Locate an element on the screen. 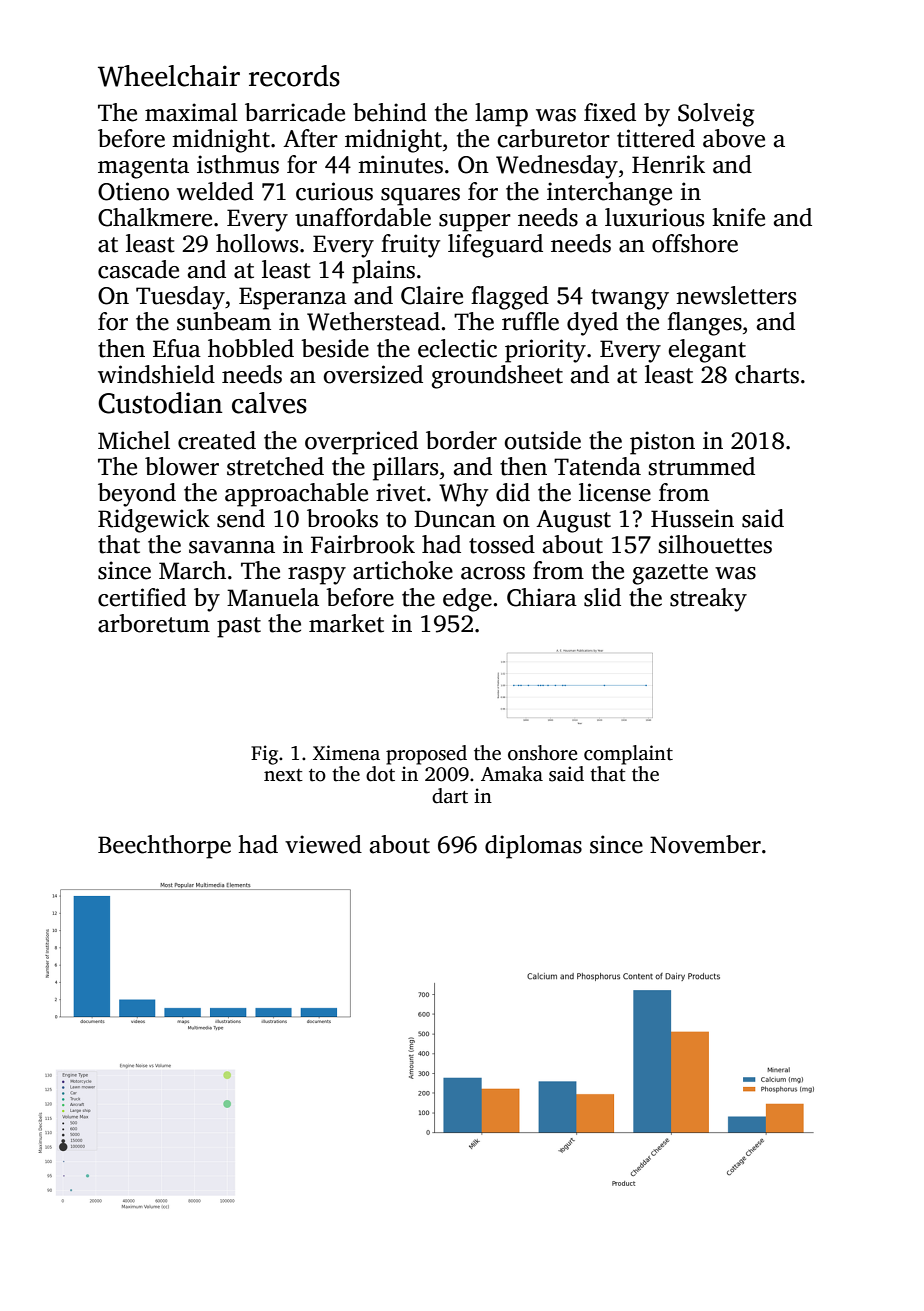 The height and width of the screenshot is (1311, 924). cascade is located at coordinates (138, 269).
